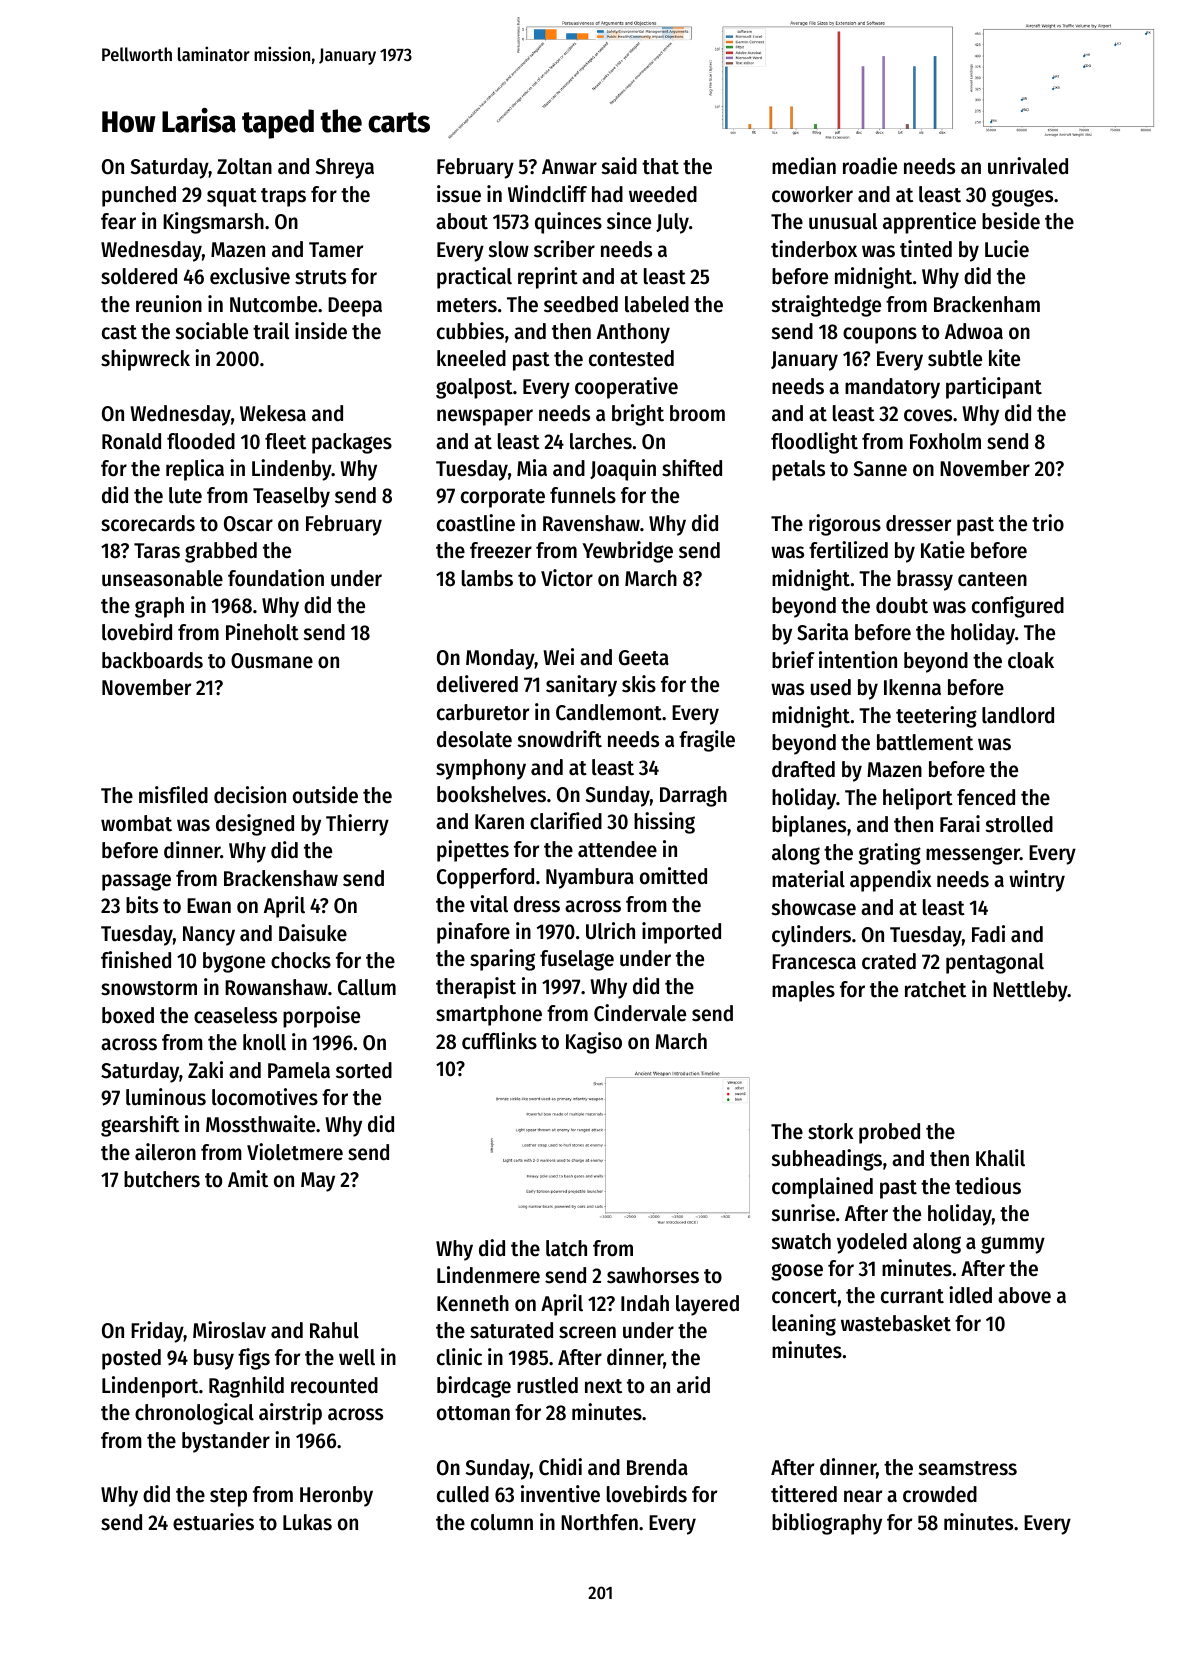 This document has width=1177, height=1664. Describe the element at coordinates (139, 196) in the document. I see `punched` at that location.
